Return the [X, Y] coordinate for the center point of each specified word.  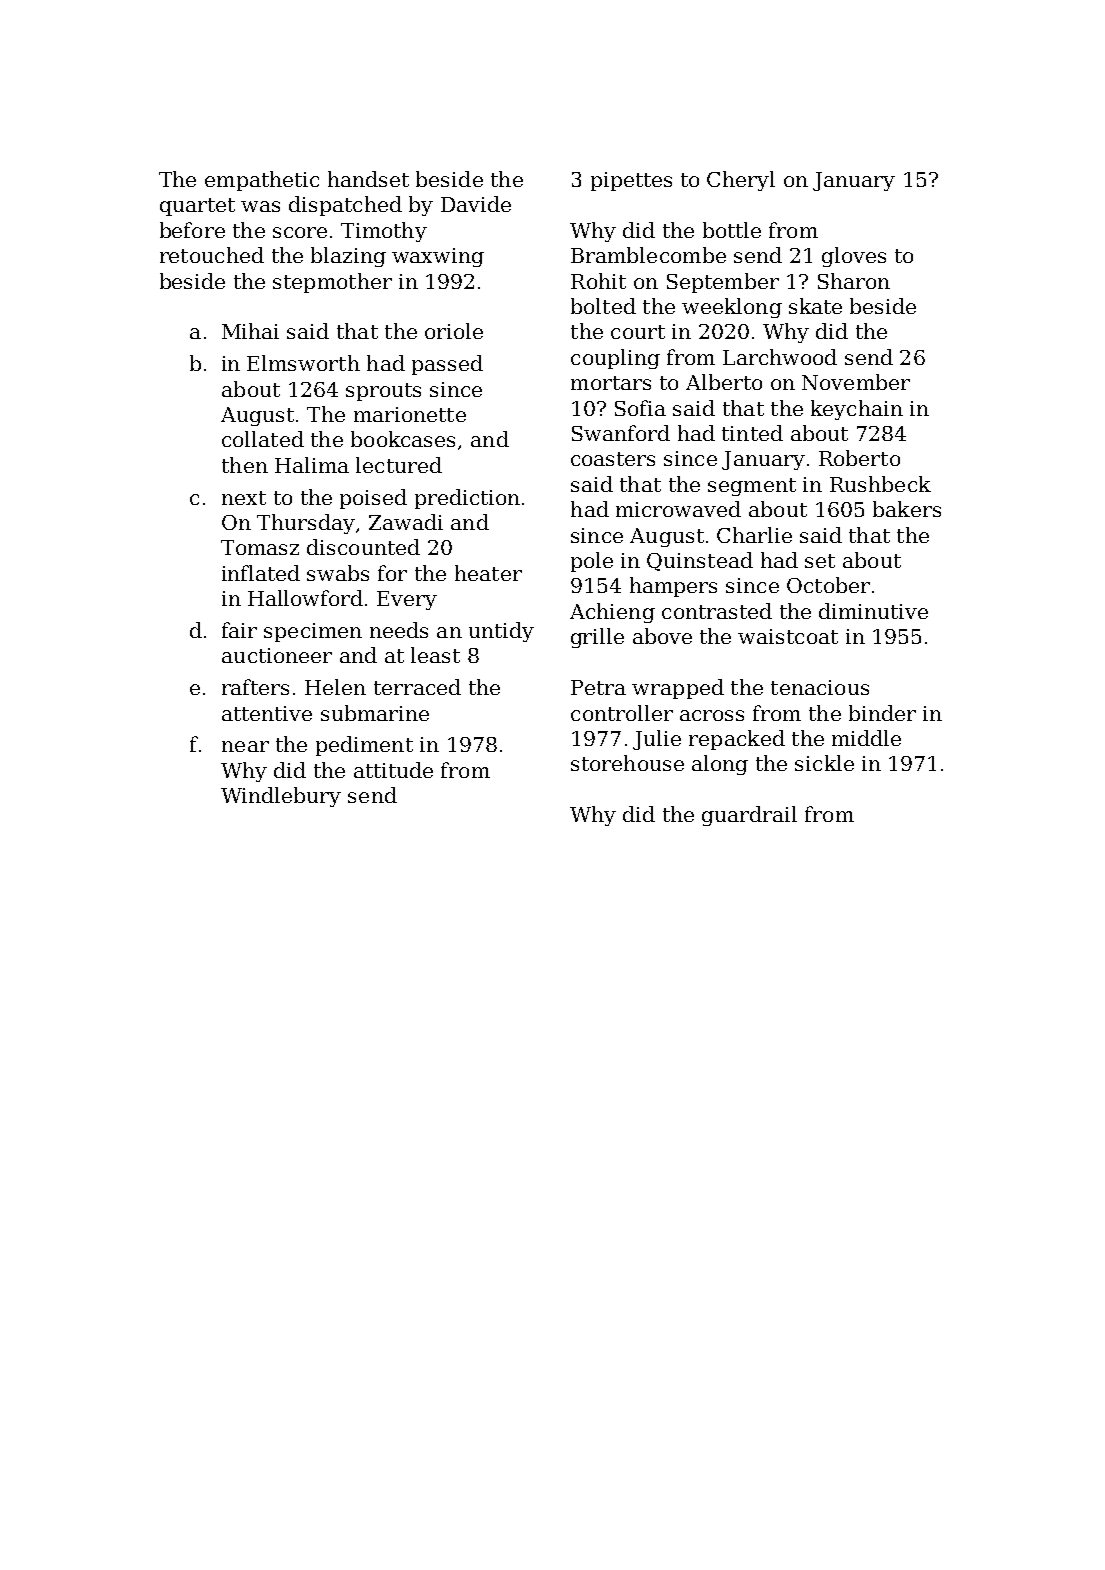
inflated [261, 573]
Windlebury [281, 797]
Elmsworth [303, 363]
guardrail [749, 816]
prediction [467, 499]
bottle [732, 230]
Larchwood [780, 357]
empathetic [262, 181]
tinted [752, 433]
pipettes [631, 181]
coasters [613, 459]
